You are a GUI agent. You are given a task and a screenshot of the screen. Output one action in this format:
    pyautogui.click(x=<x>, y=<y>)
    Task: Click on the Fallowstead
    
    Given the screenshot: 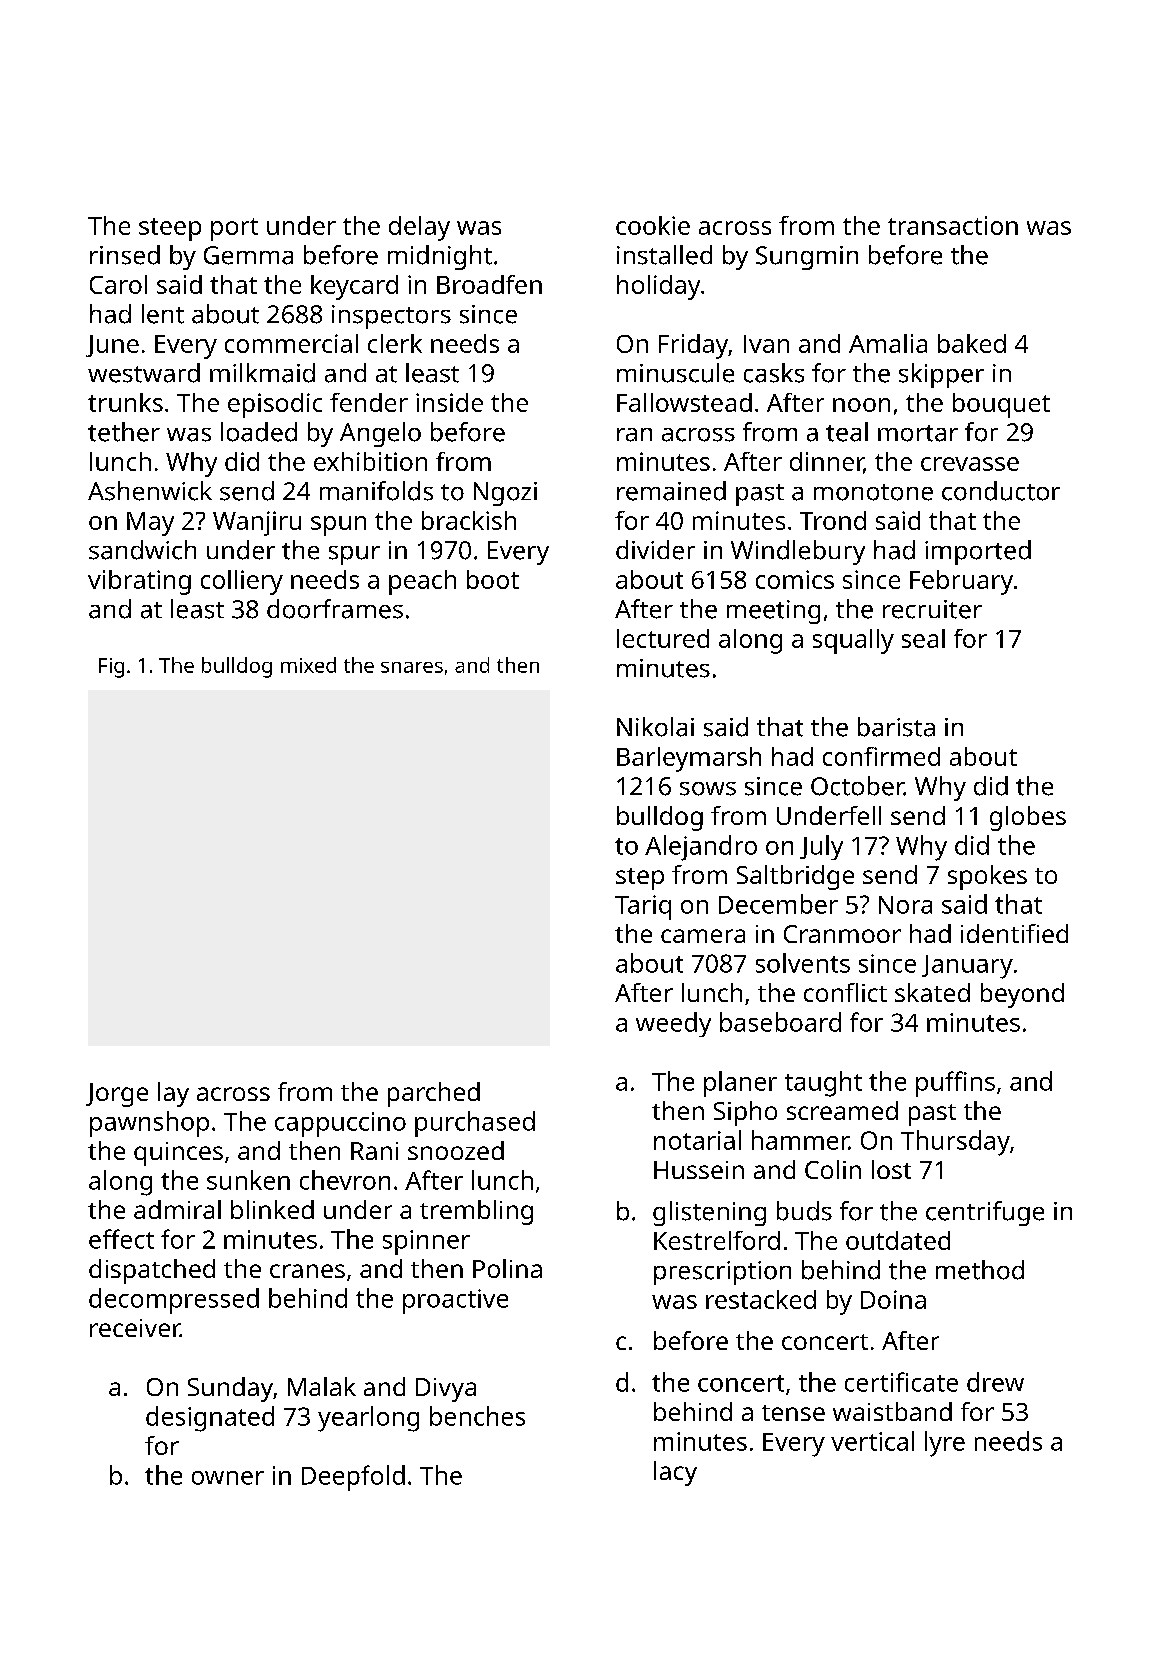 What is the action you would take?
    pyautogui.click(x=684, y=402)
